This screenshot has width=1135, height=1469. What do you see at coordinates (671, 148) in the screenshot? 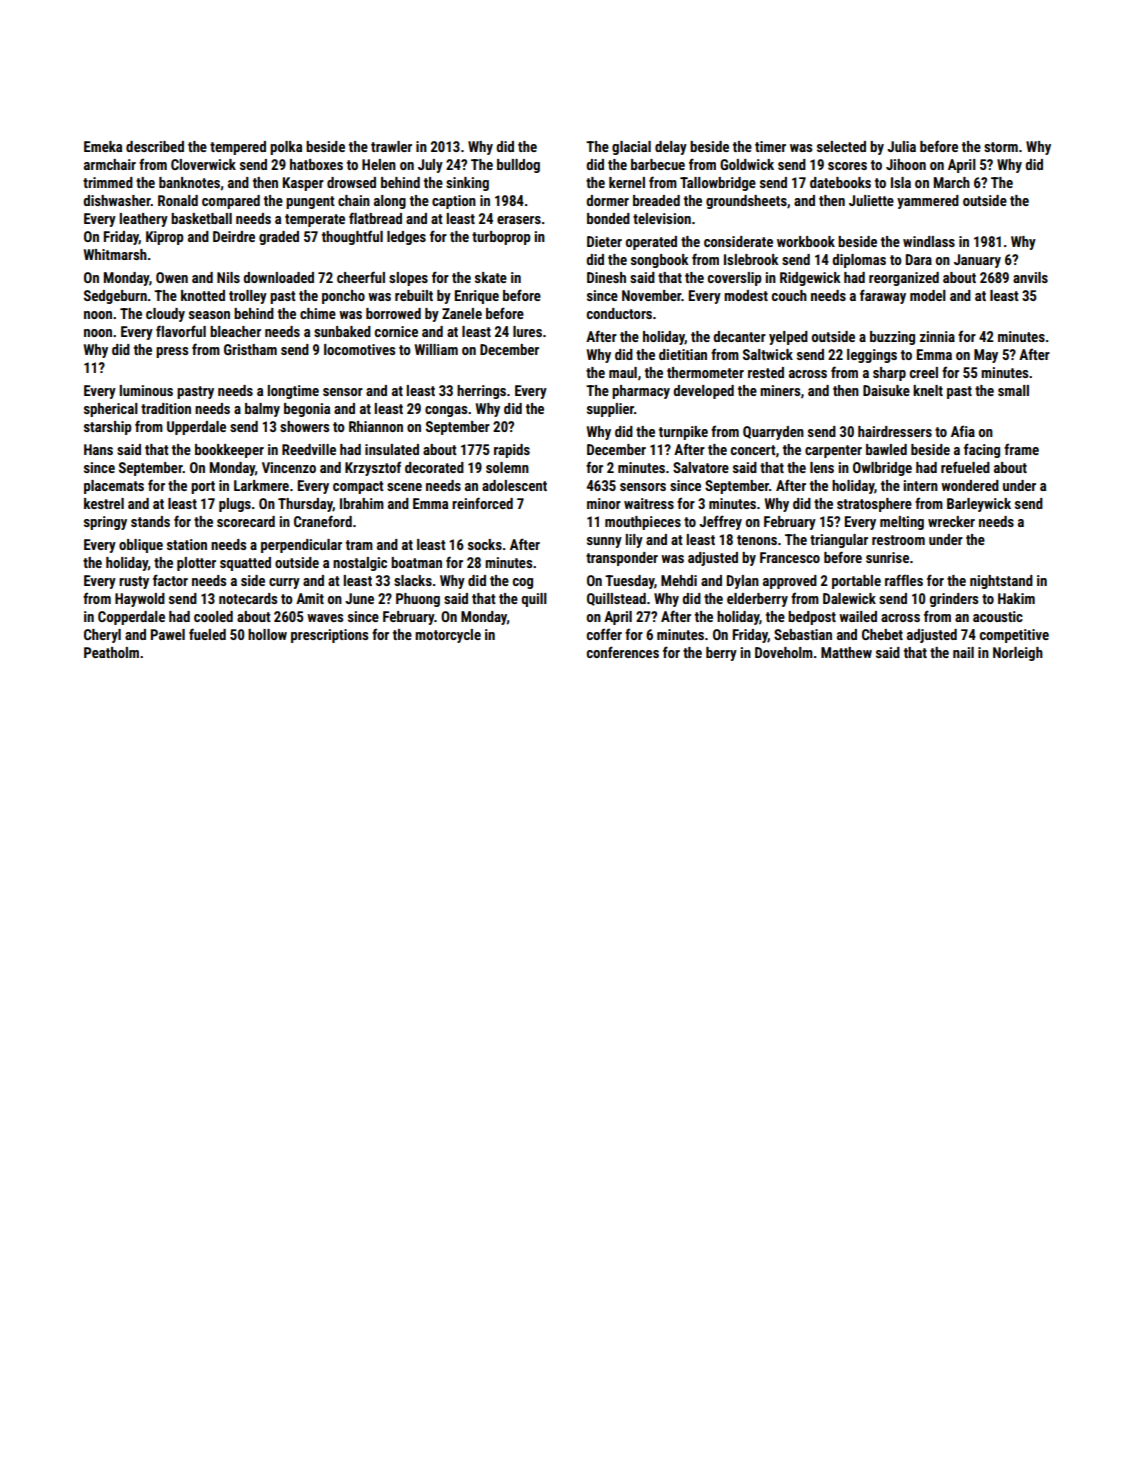
I see `delay` at bounding box center [671, 148].
